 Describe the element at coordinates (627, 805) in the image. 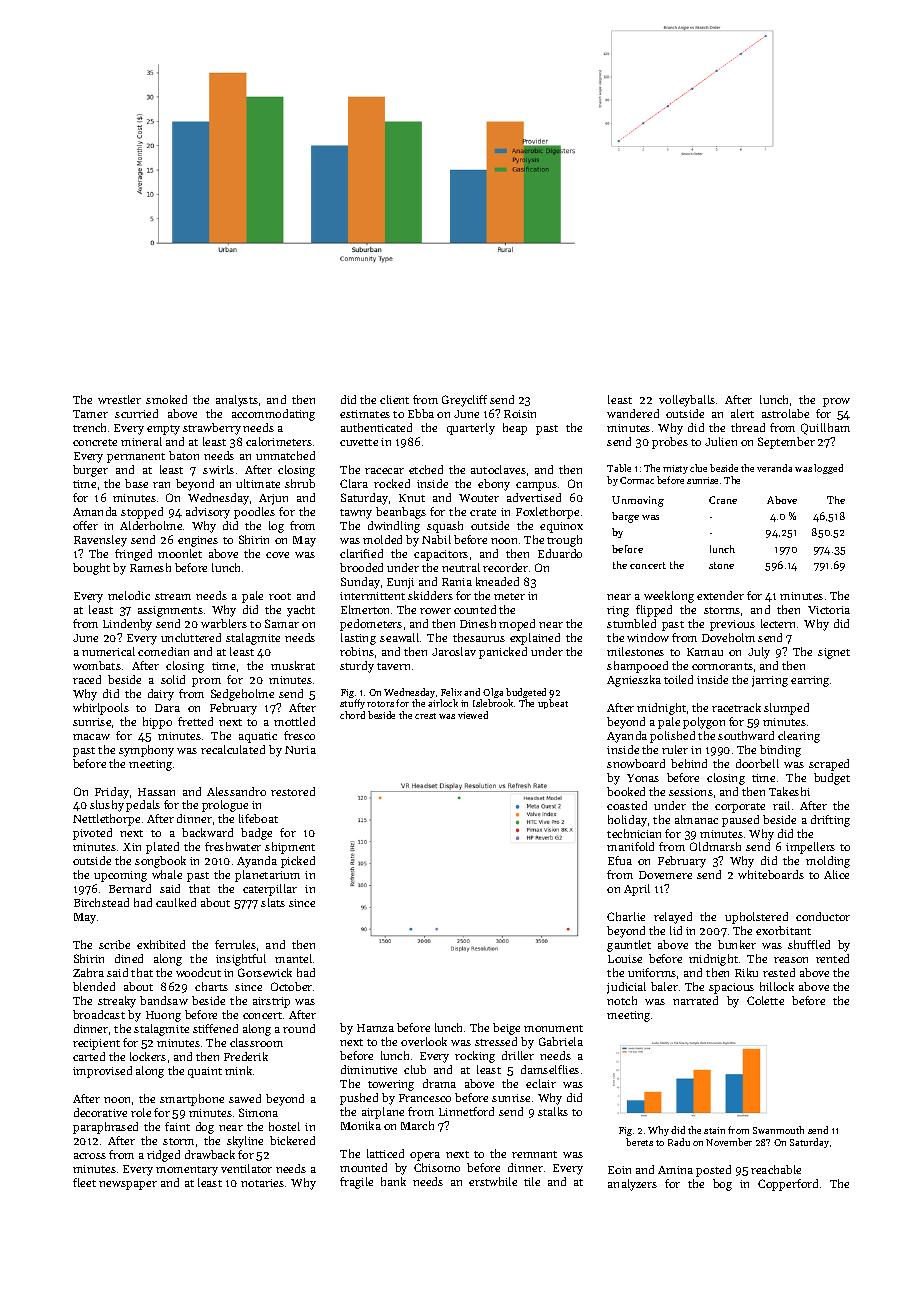

I see `coasted` at that location.
